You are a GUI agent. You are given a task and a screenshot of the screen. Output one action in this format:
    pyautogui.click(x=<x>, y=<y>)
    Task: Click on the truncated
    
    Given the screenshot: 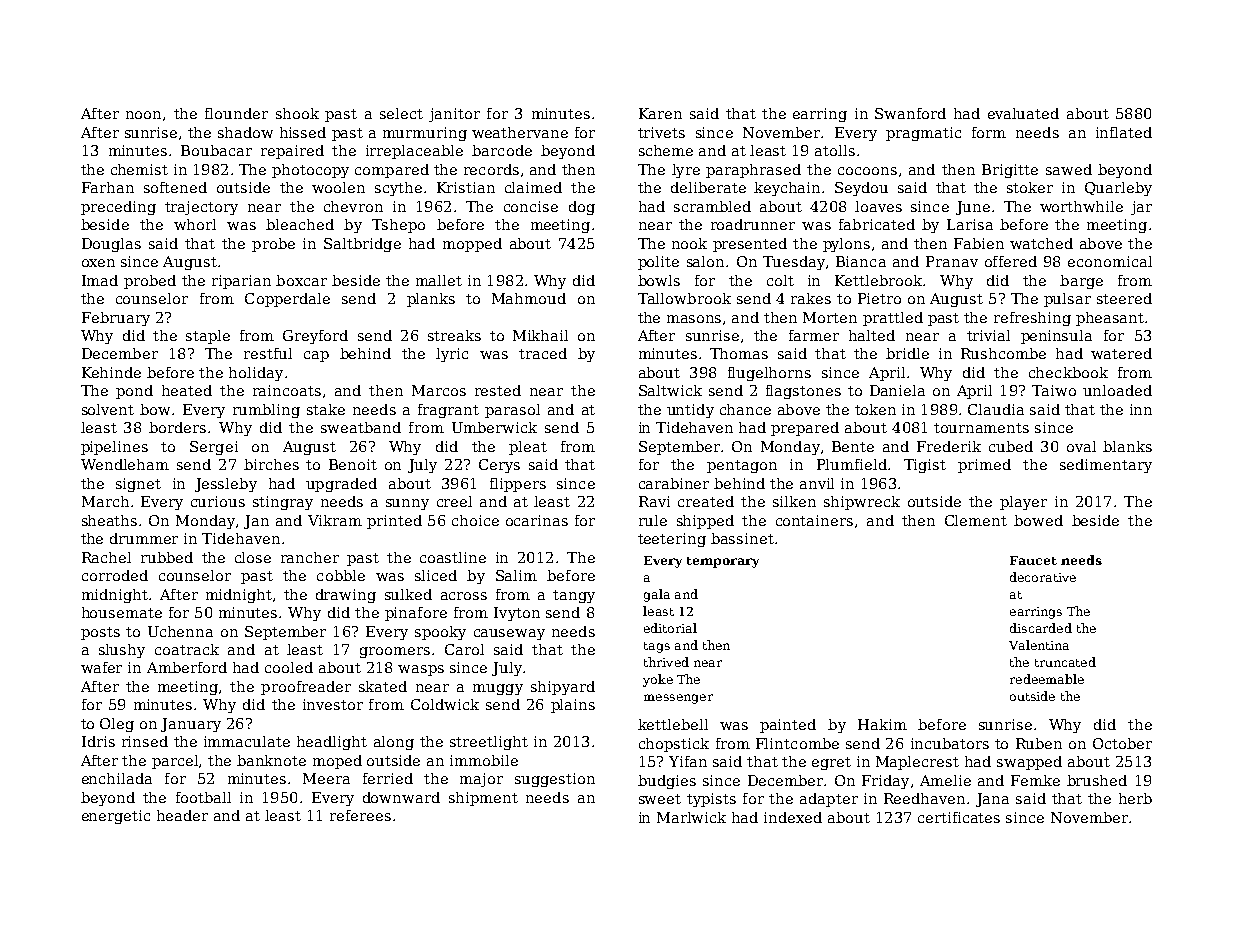 What is the action you would take?
    pyautogui.click(x=1065, y=662)
